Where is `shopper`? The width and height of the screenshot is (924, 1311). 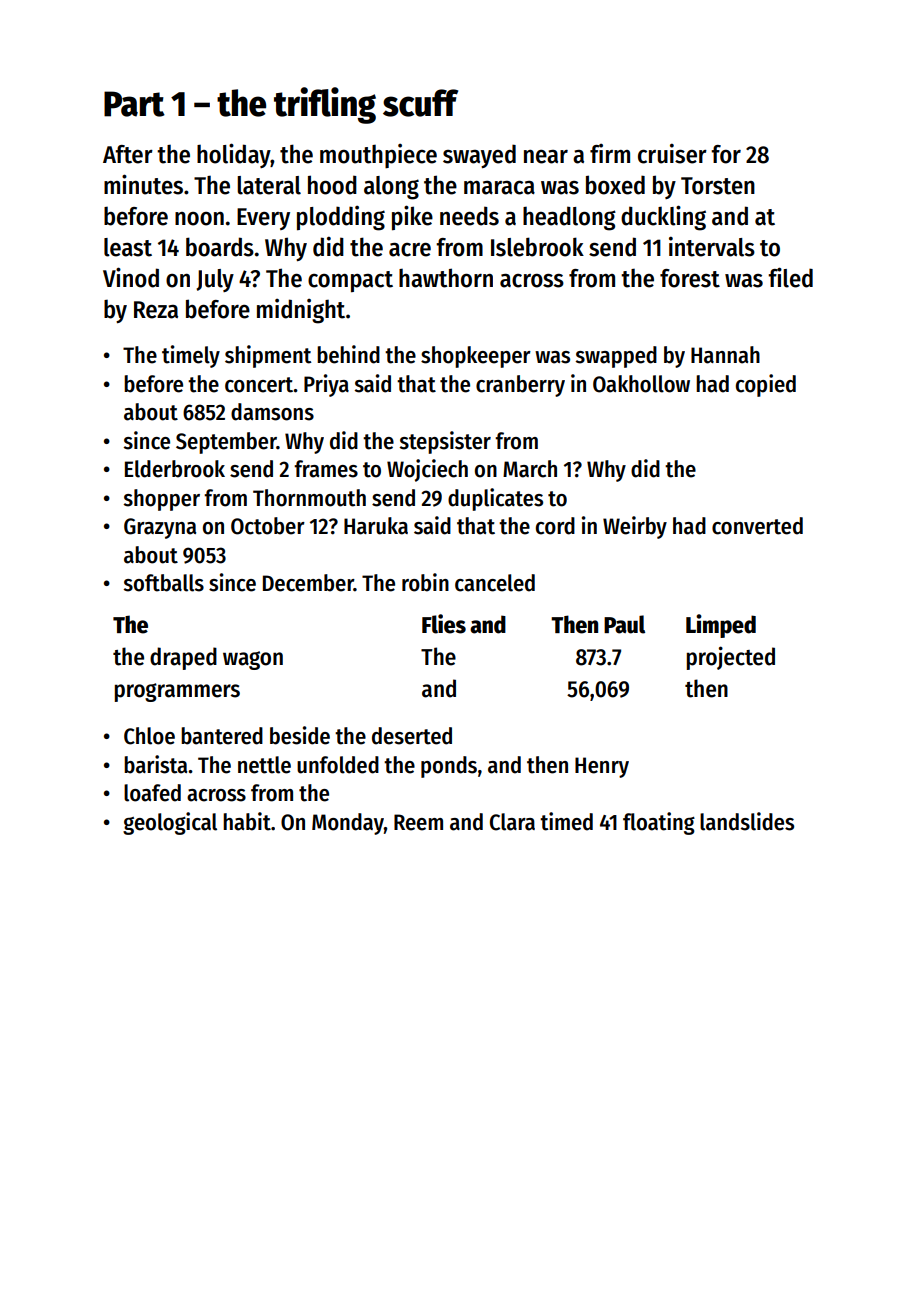
shopper is located at coordinates (161, 500).
